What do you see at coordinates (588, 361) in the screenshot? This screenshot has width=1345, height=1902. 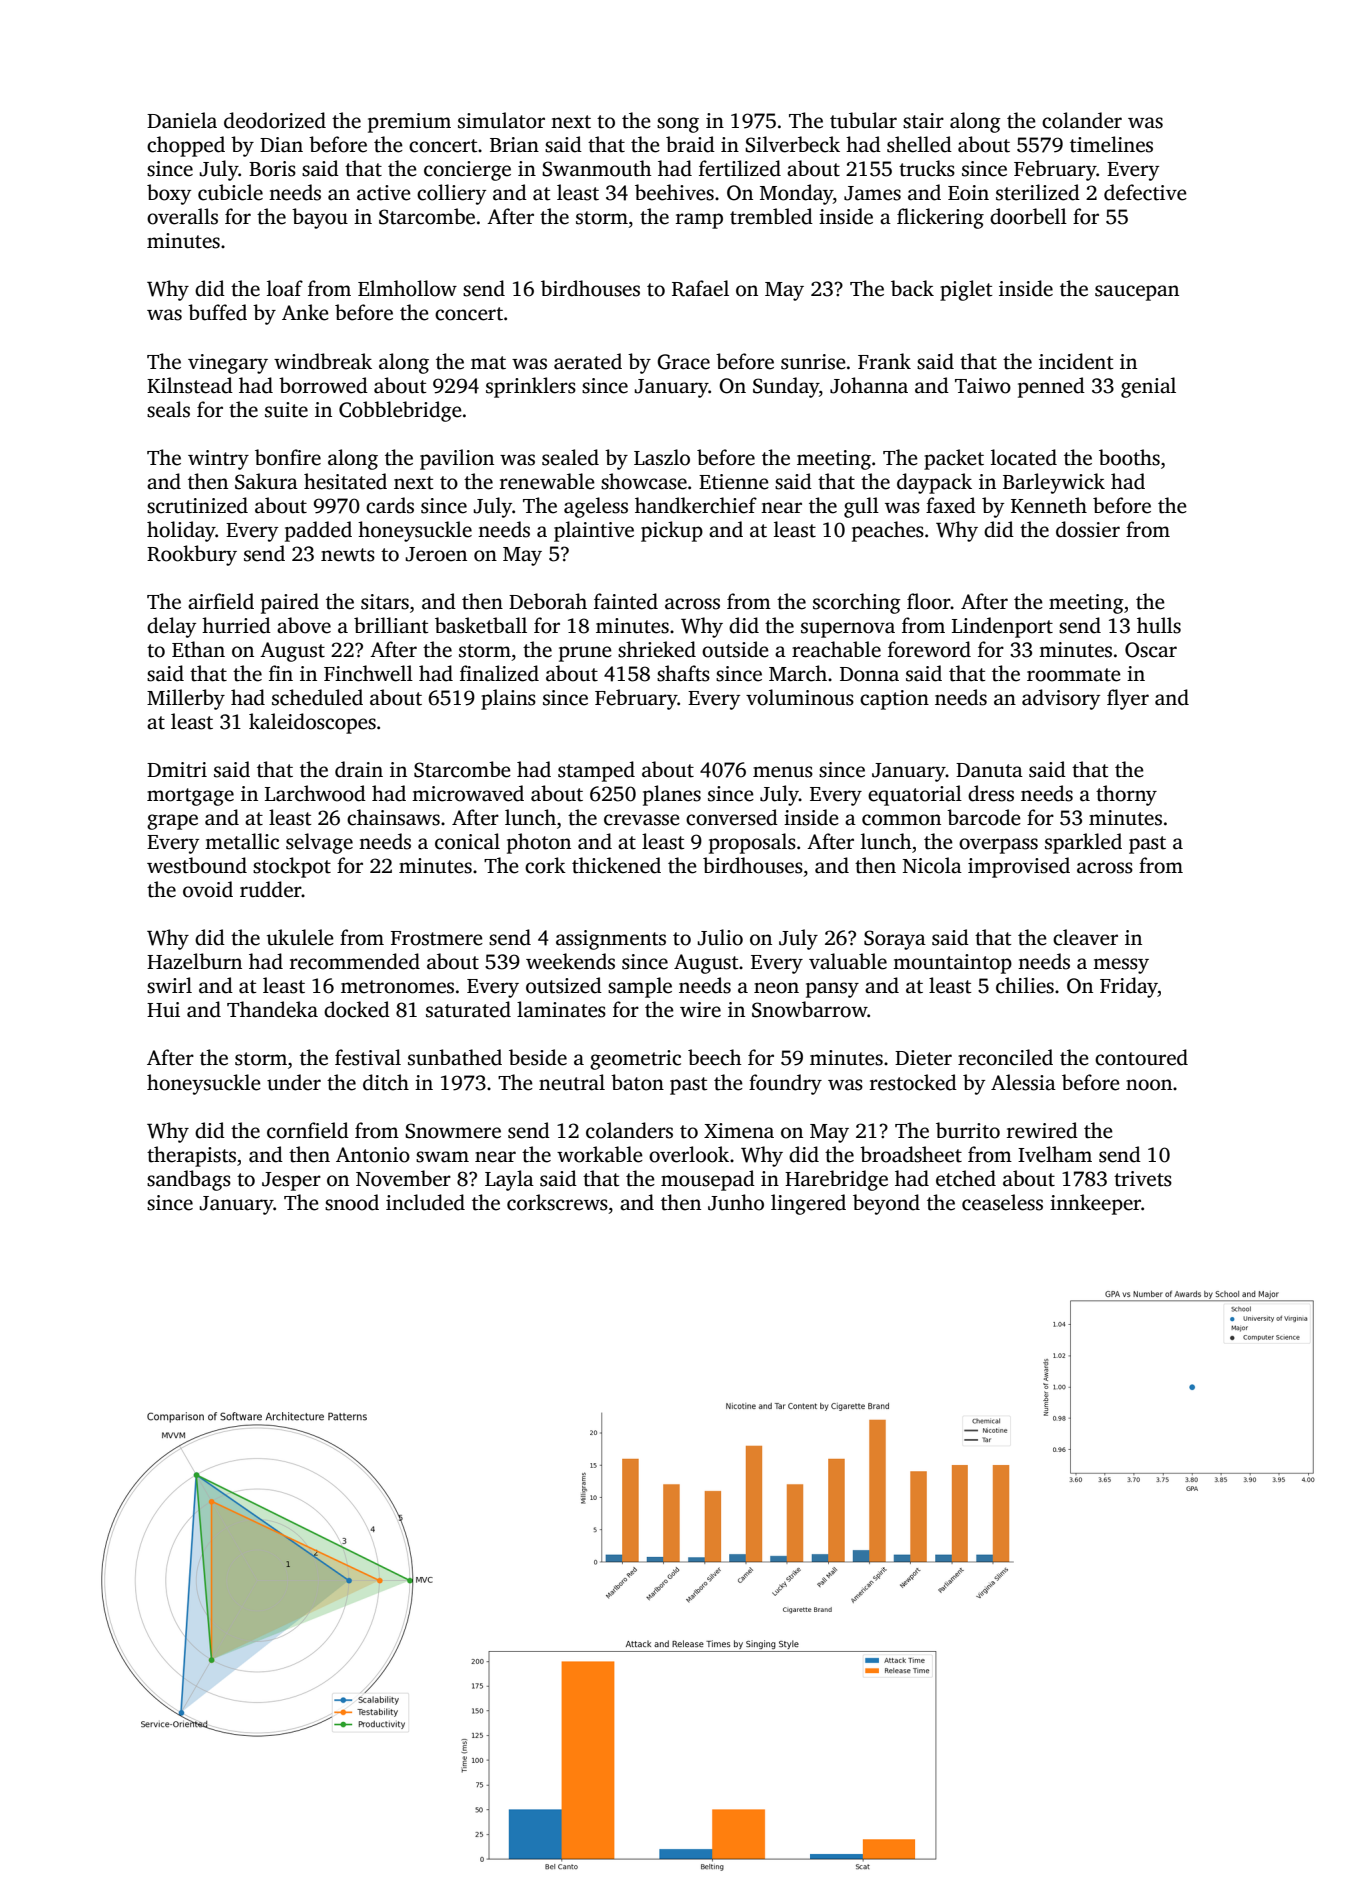 I see `aerated` at bounding box center [588, 361].
